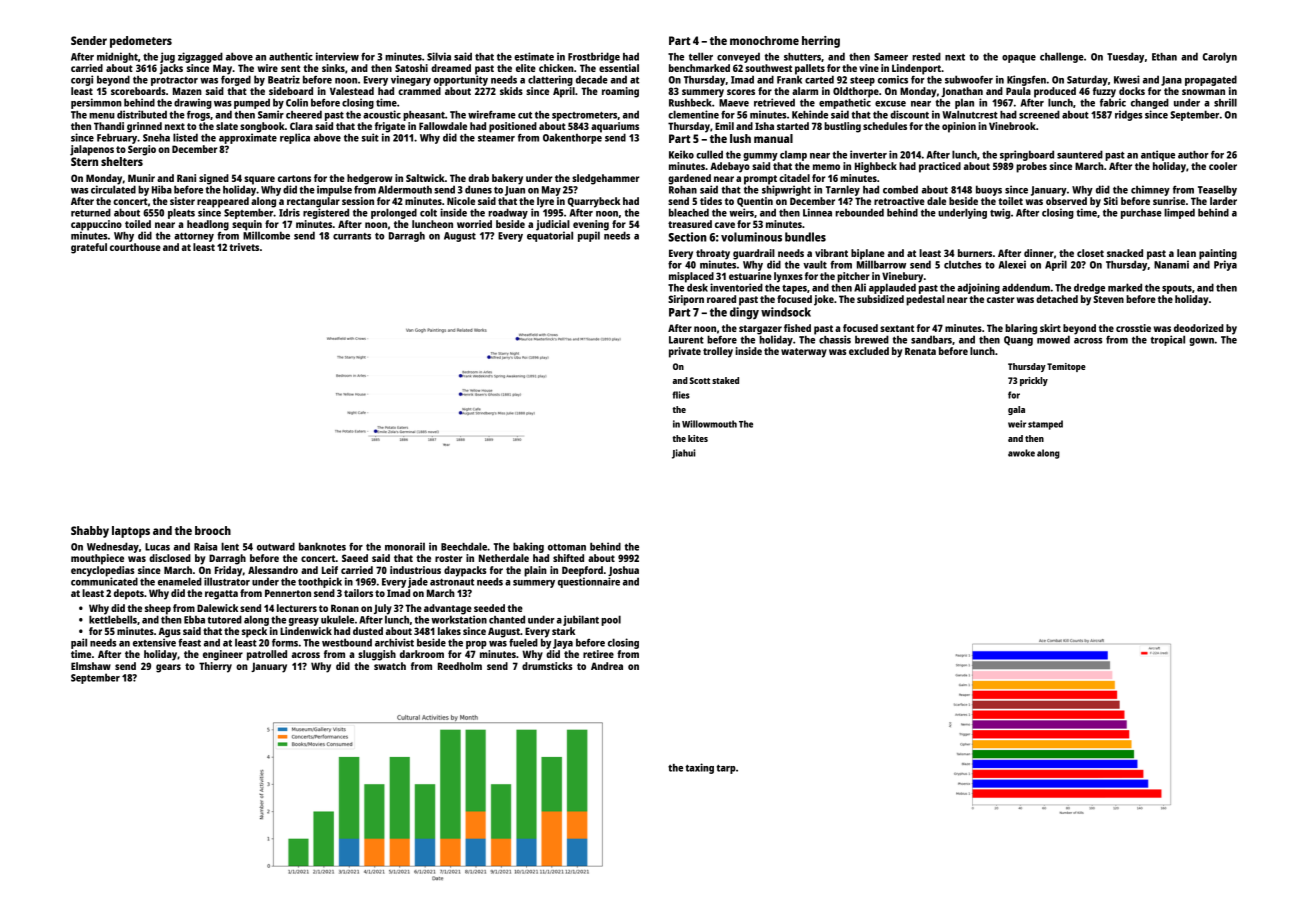 This screenshot has width=1308, height=924. What do you see at coordinates (168, 668) in the screenshot?
I see `gears` at bounding box center [168, 668].
